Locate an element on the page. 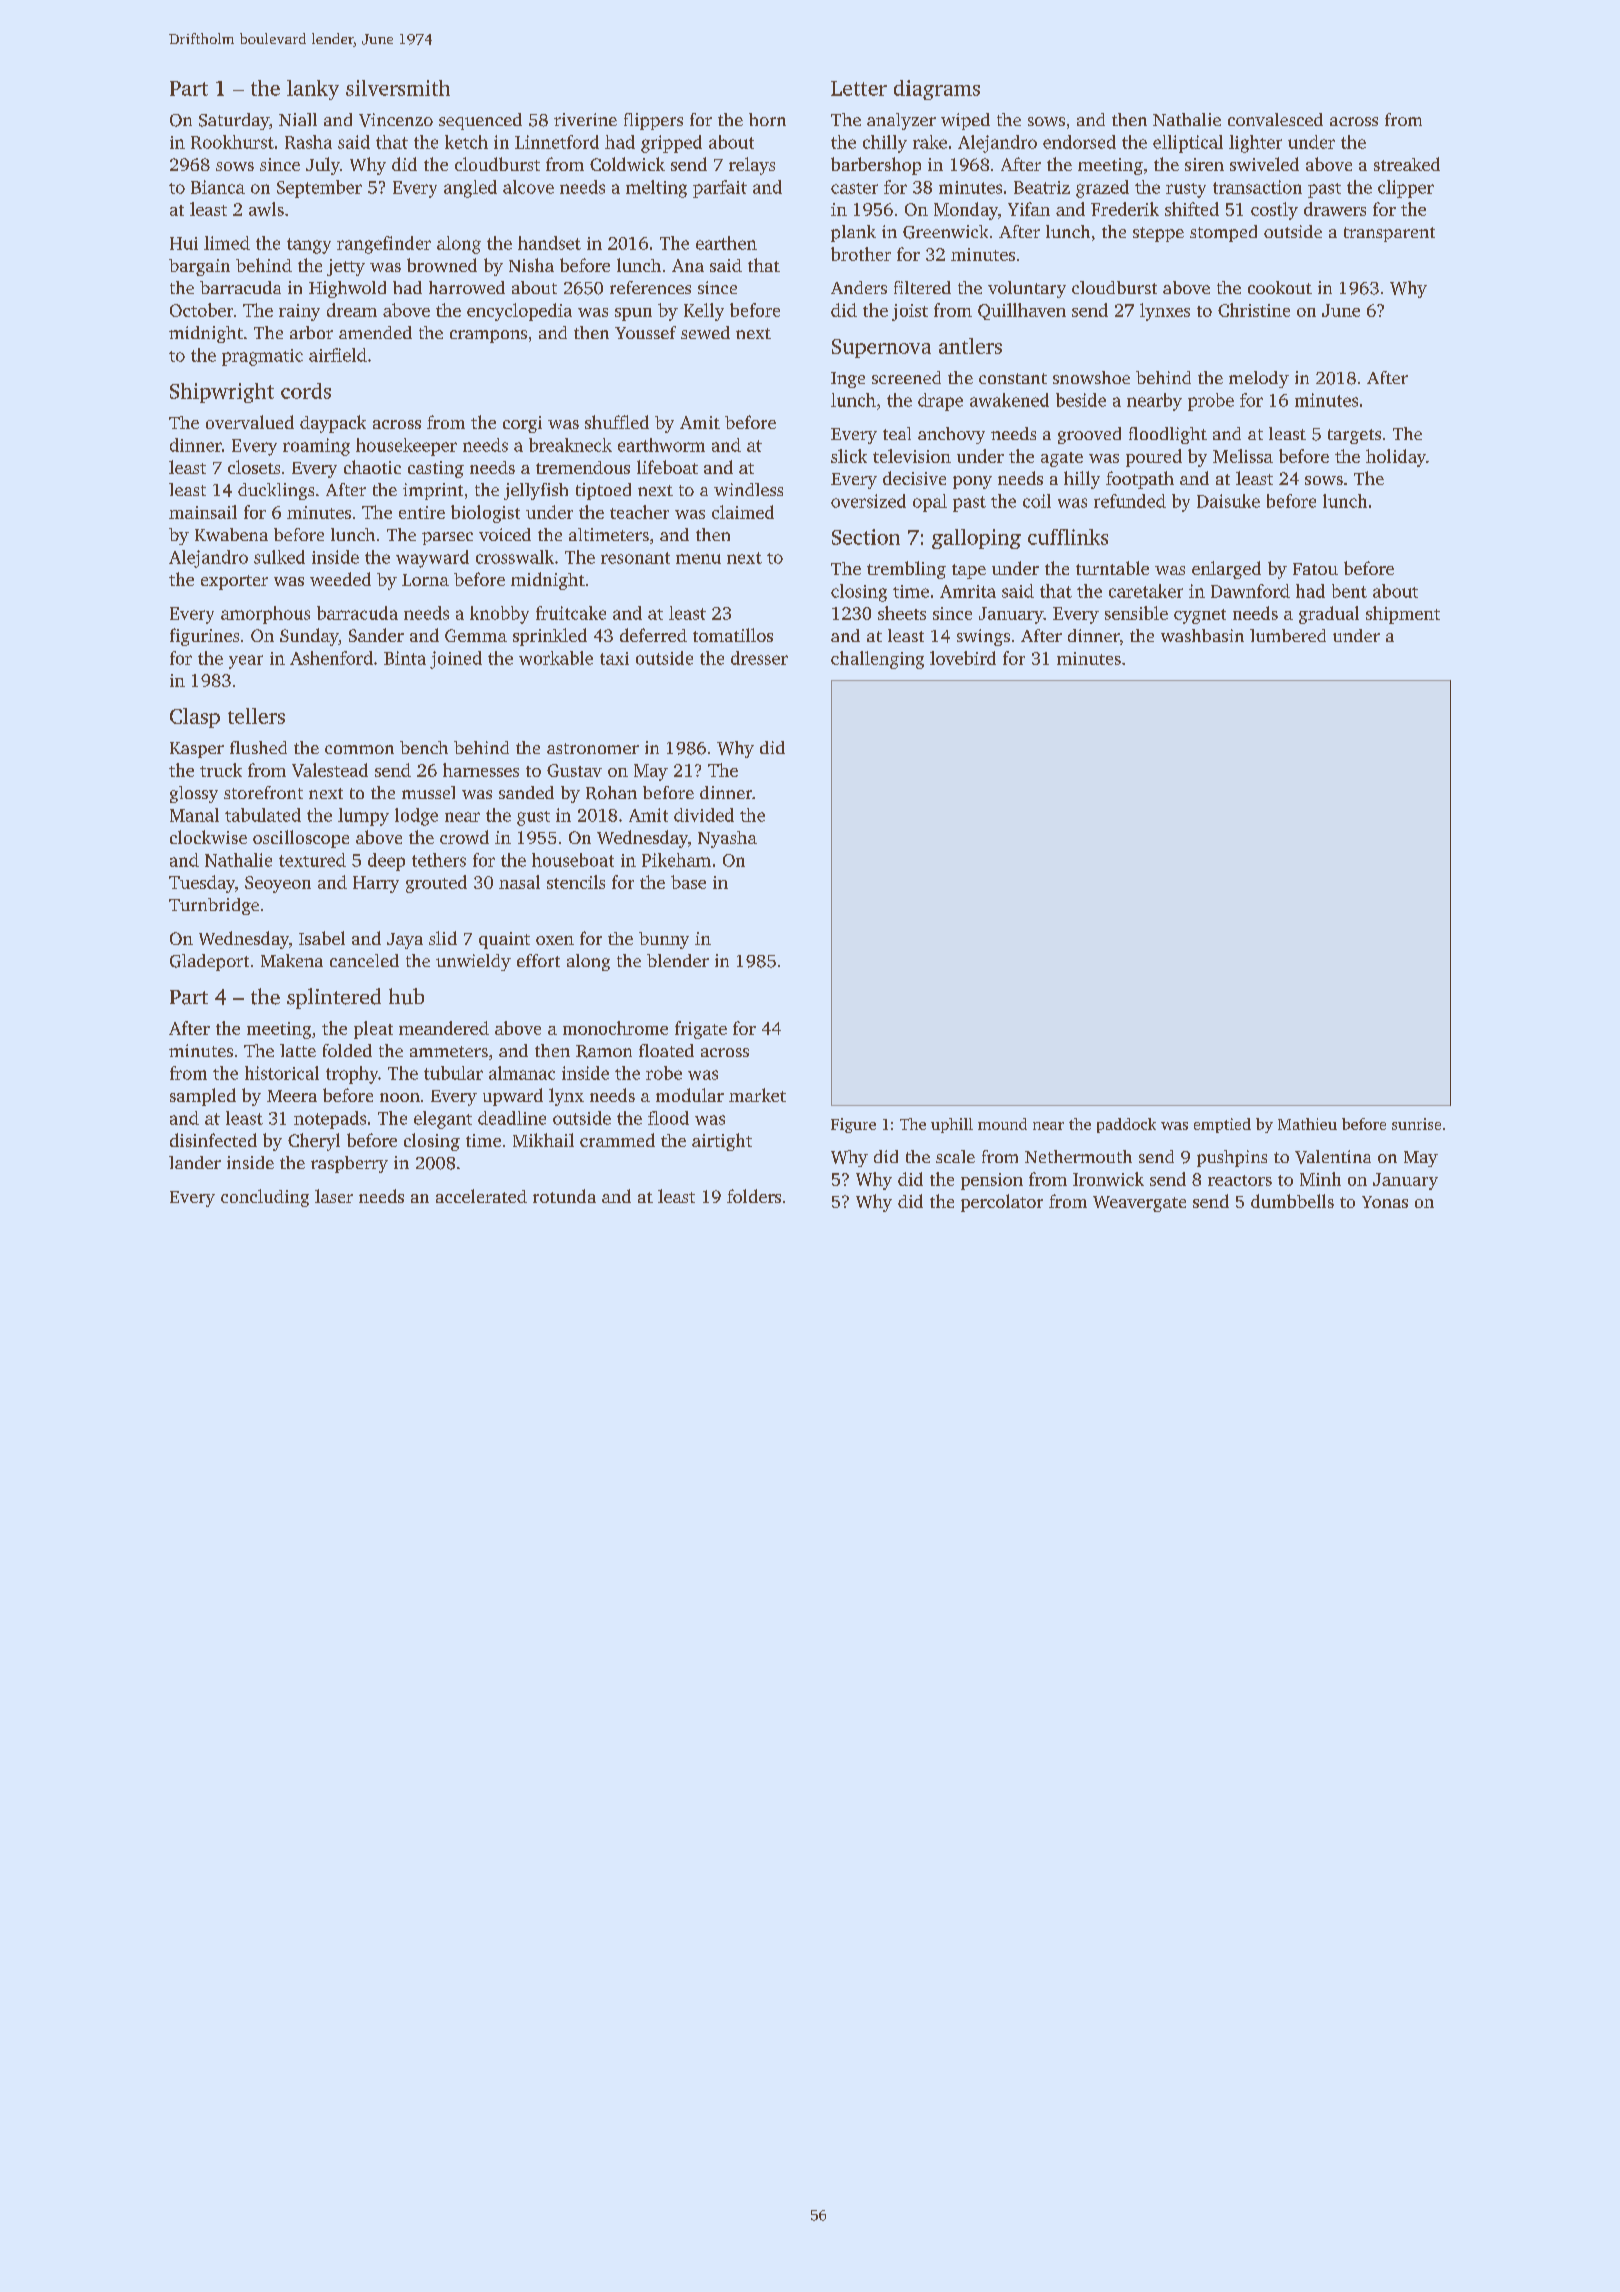 The height and width of the page is (2292, 1620). voluntary is located at coordinates (1027, 289).
